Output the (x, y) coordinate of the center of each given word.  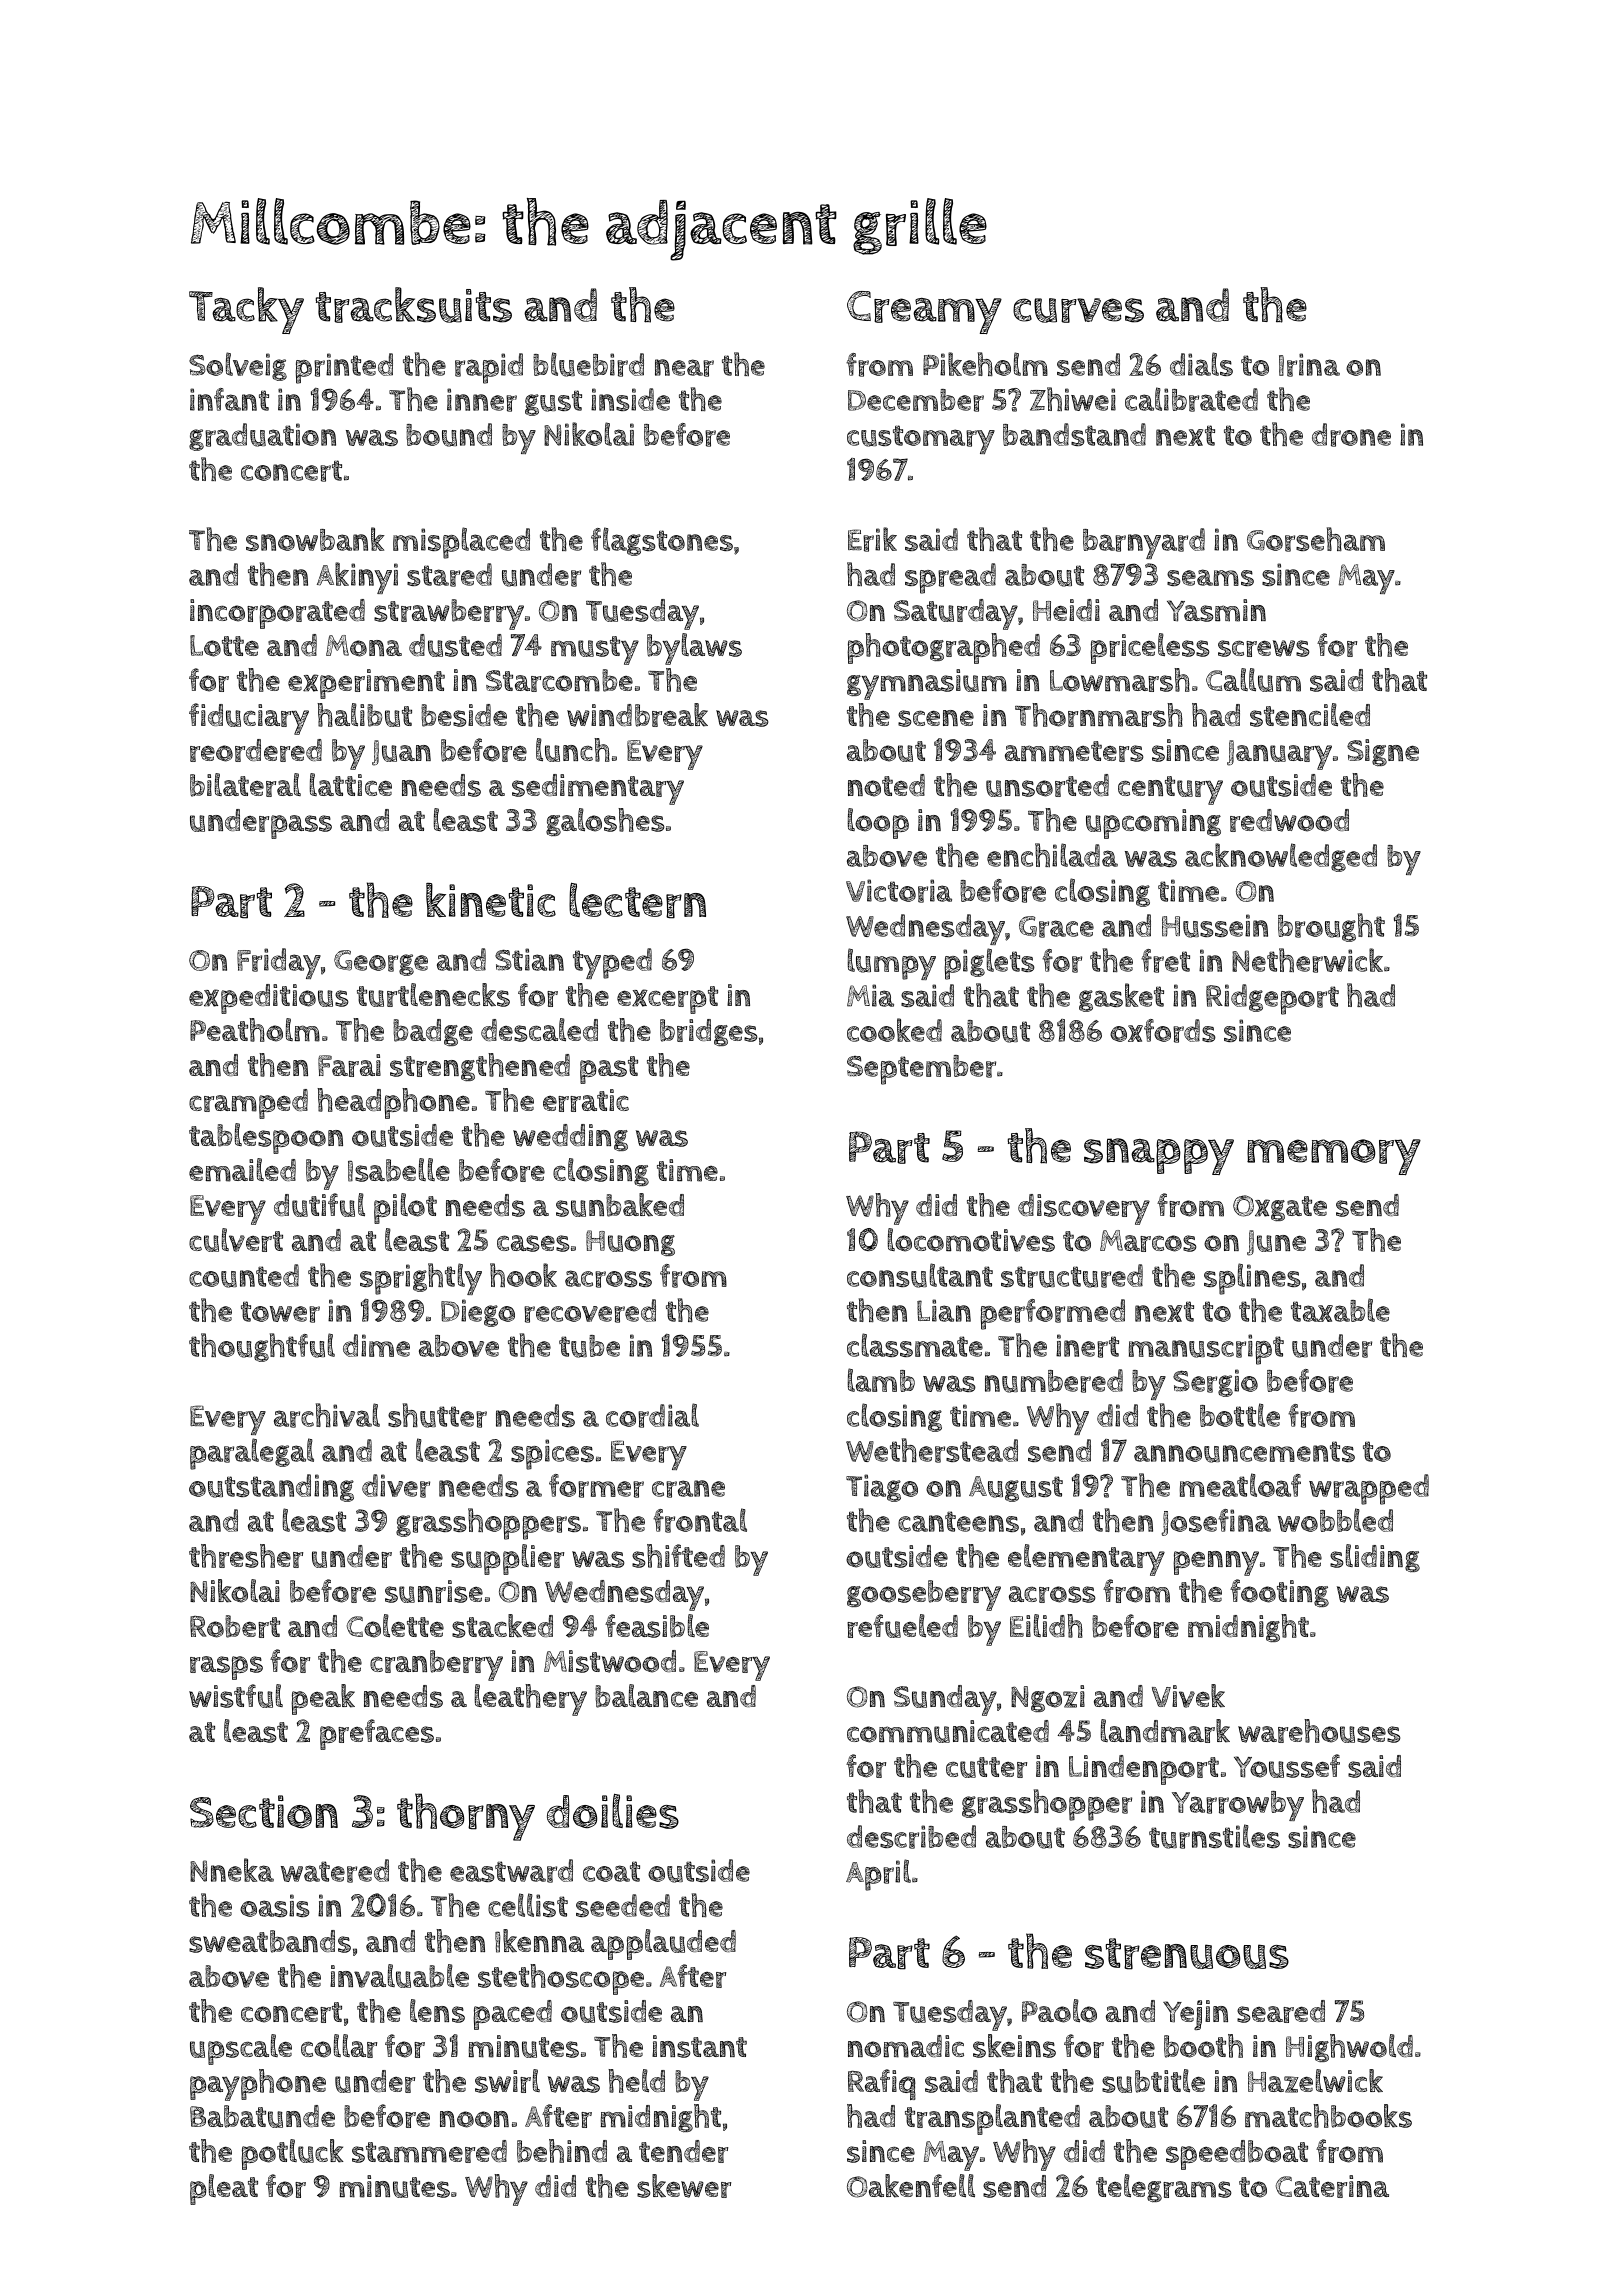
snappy (1159, 1156)
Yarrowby (1238, 1806)
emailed (242, 1170)
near (684, 368)
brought (1331, 927)
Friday (279, 963)
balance (646, 1696)
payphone (258, 2085)
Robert (235, 1626)
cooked (894, 1030)
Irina (1309, 365)
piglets (989, 964)
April (878, 1875)
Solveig (238, 366)
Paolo (1059, 2011)
